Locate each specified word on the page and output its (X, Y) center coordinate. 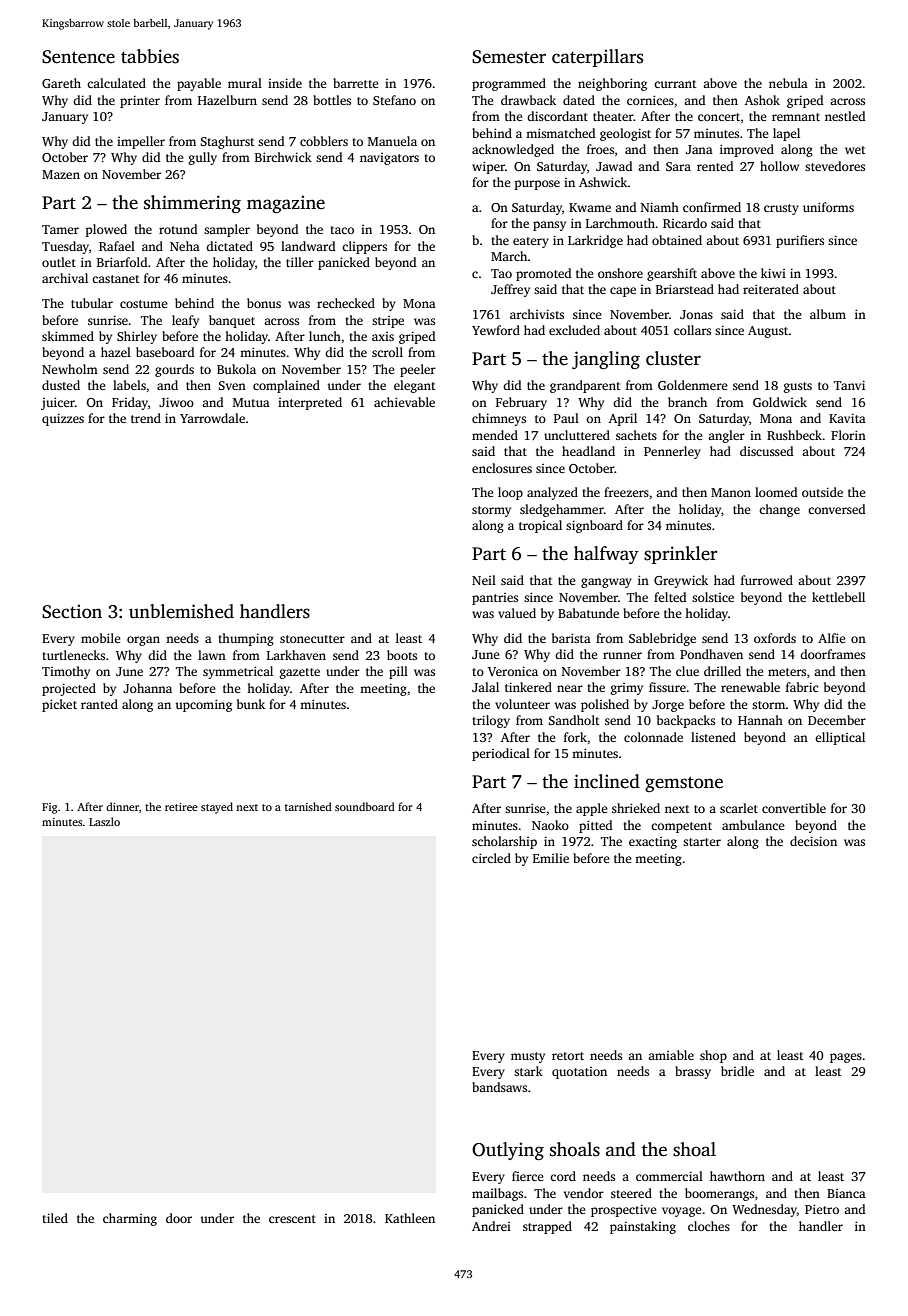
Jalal (485, 687)
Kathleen (410, 1218)
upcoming (204, 705)
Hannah (760, 720)
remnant (796, 117)
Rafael (117, 246)
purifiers (800, 241)
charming (130, 1219)
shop (713, 1056)
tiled (55, 1218)
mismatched (560, 133)
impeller (141, 142)
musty (528, 1057)
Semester (509, 57)
